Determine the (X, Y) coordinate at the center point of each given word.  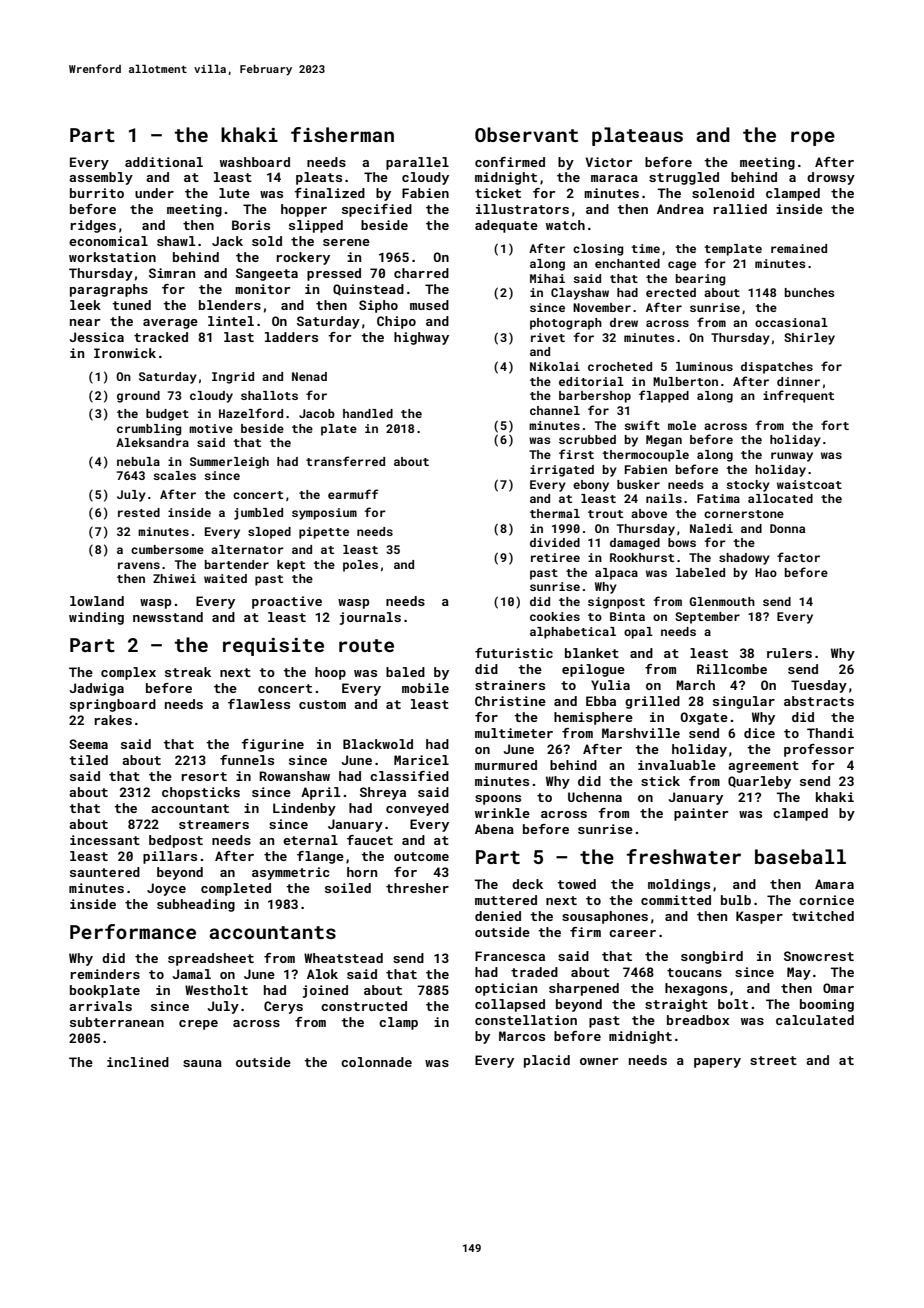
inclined (138, 1062)
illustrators (522, 209)
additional (164, 162)
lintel (231, 321)
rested (139, 512)
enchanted (627, 263)
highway (421, 338)
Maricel (421, 760)
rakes (113, 720)
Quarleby (759, 782)
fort (835, 425)
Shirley (809, 339)
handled (368, 413)
